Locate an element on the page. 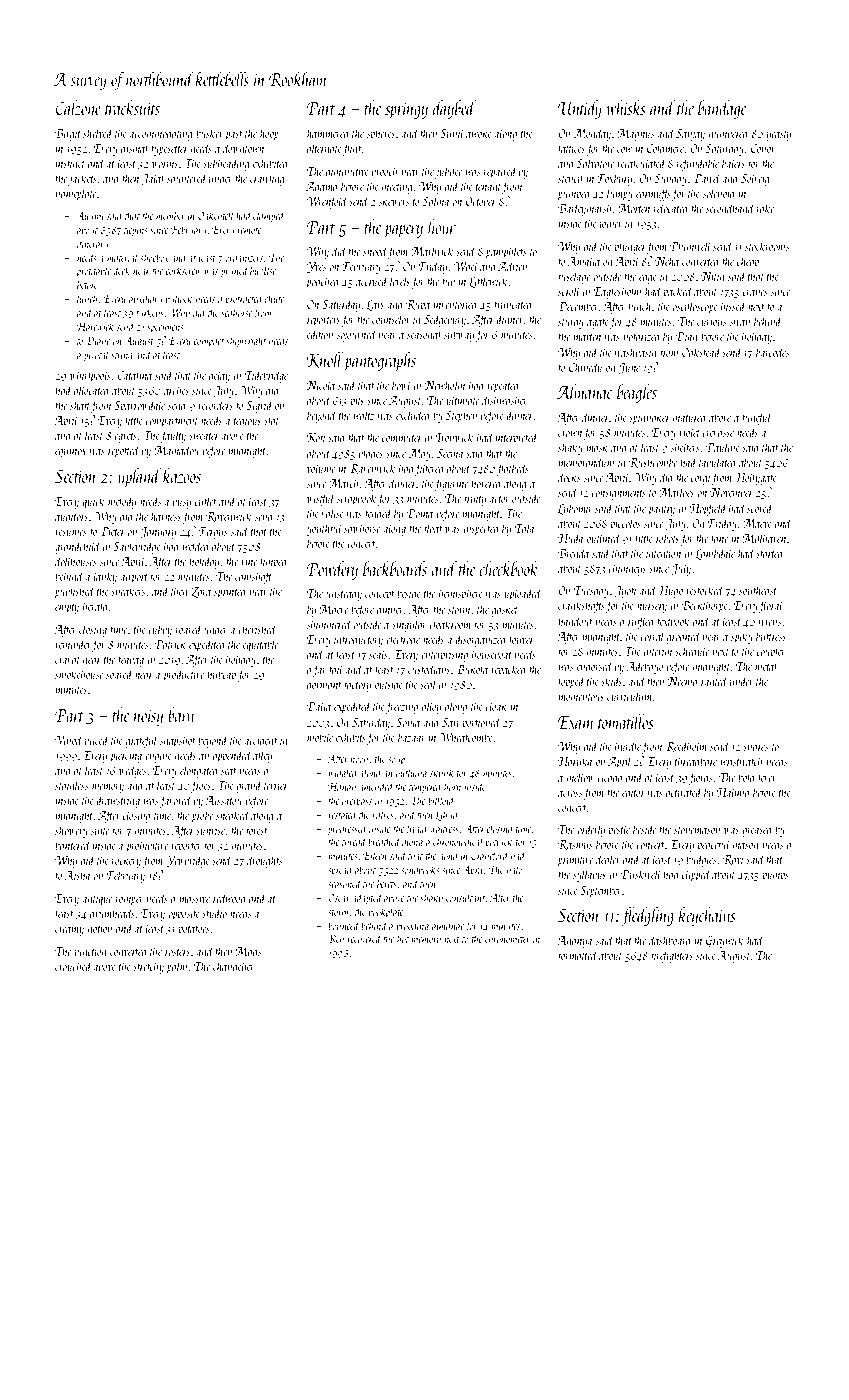 The image size is (849, 1400). pestle is located at coordinates (619, 830).
